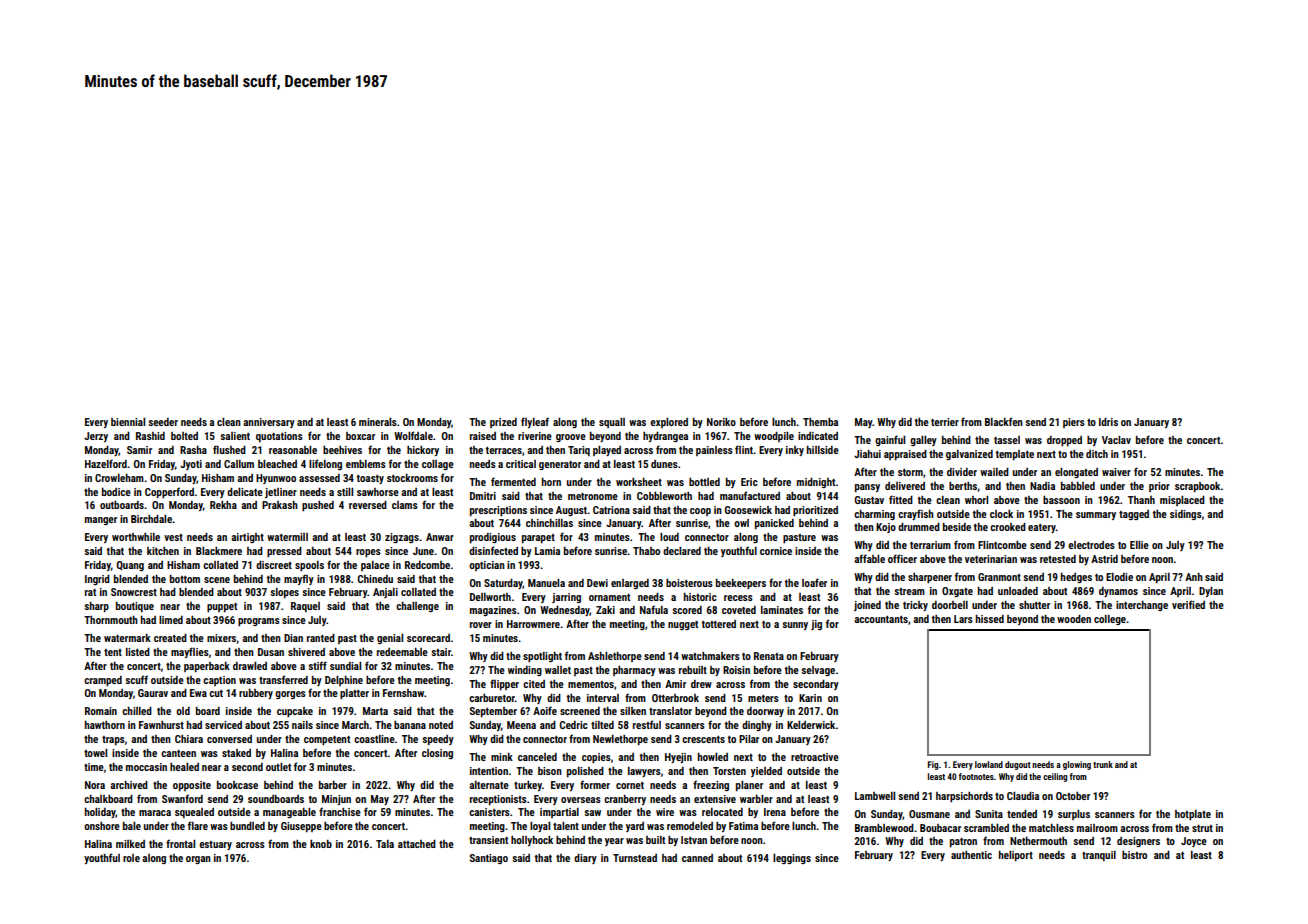  Describe the element at coordinates (274, 565) in the screenshot. I see `discreet` at that location.
